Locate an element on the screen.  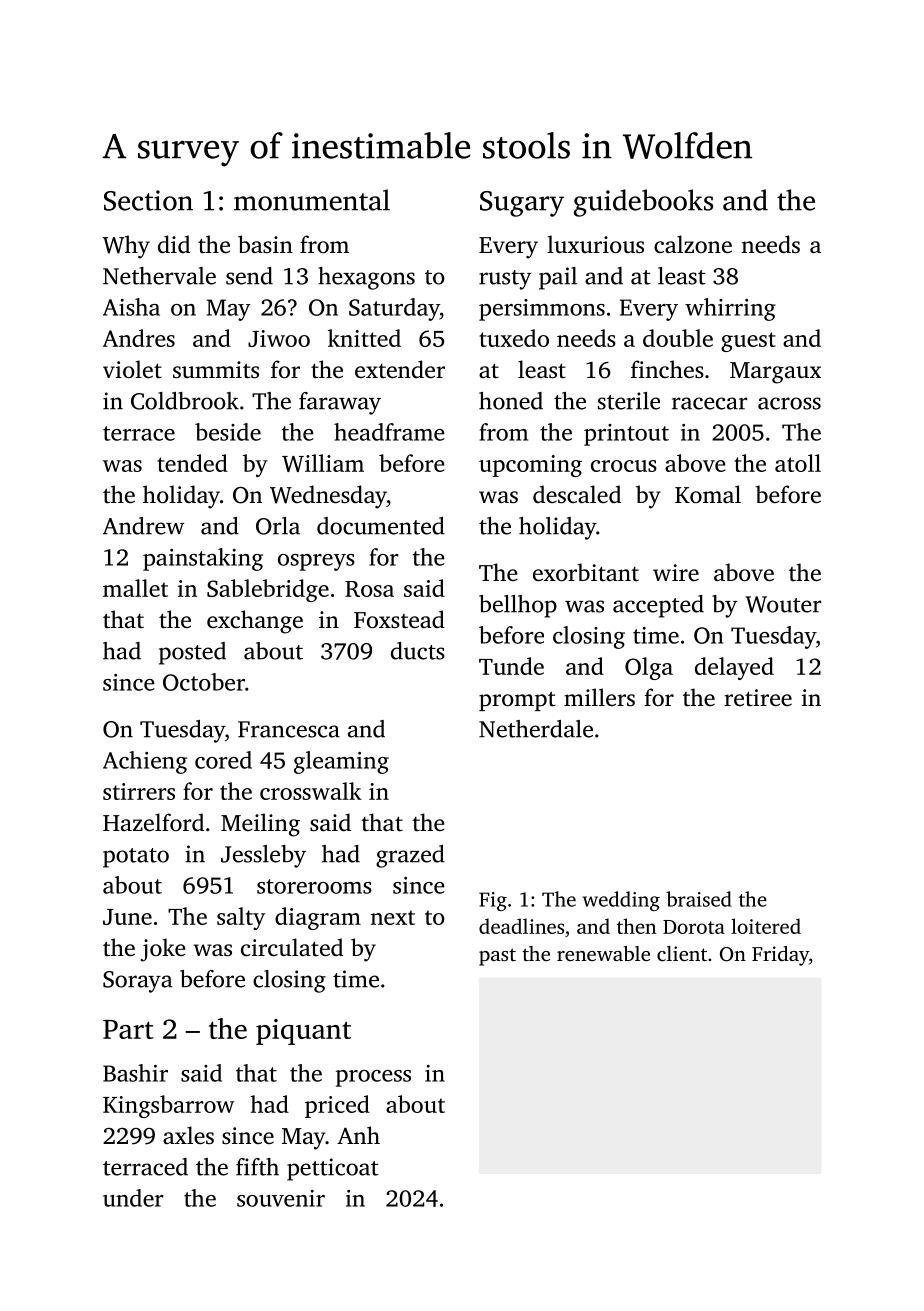
upcoming is located at coordinates (530, 466).
